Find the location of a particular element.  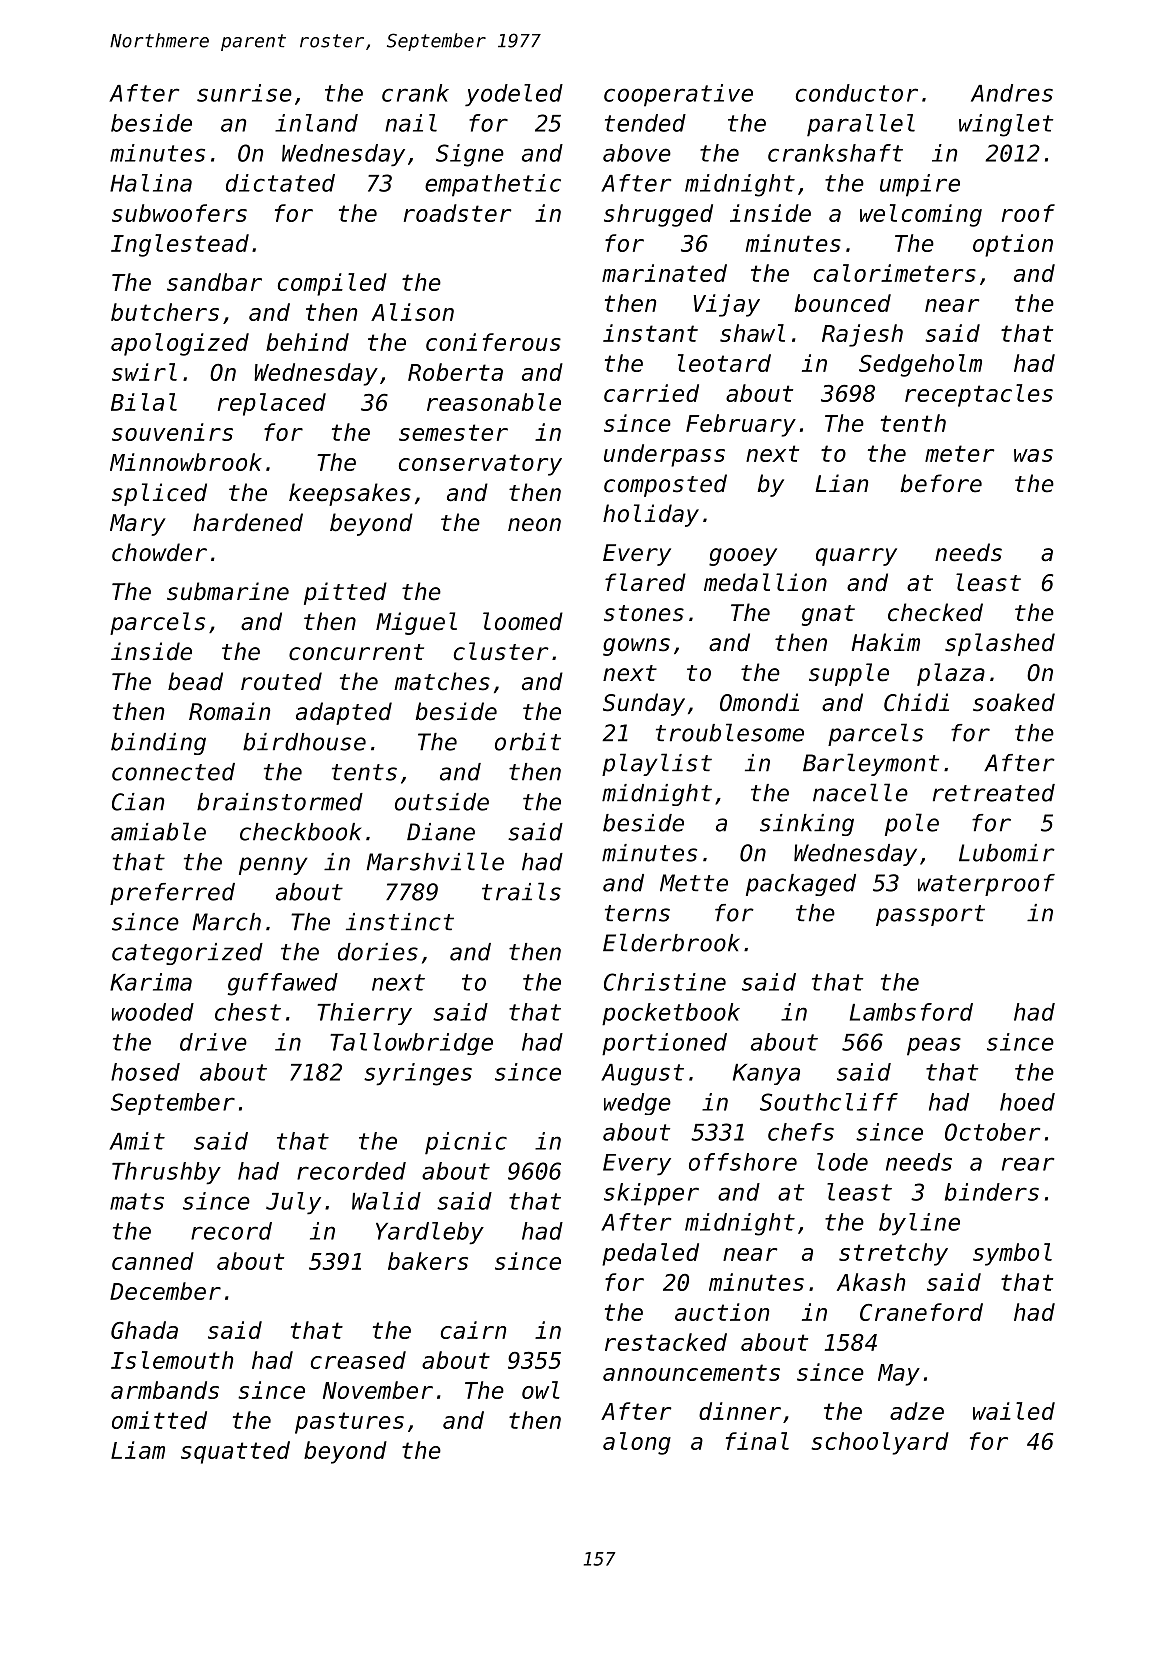

December is located at coordinates (165, 1291).
